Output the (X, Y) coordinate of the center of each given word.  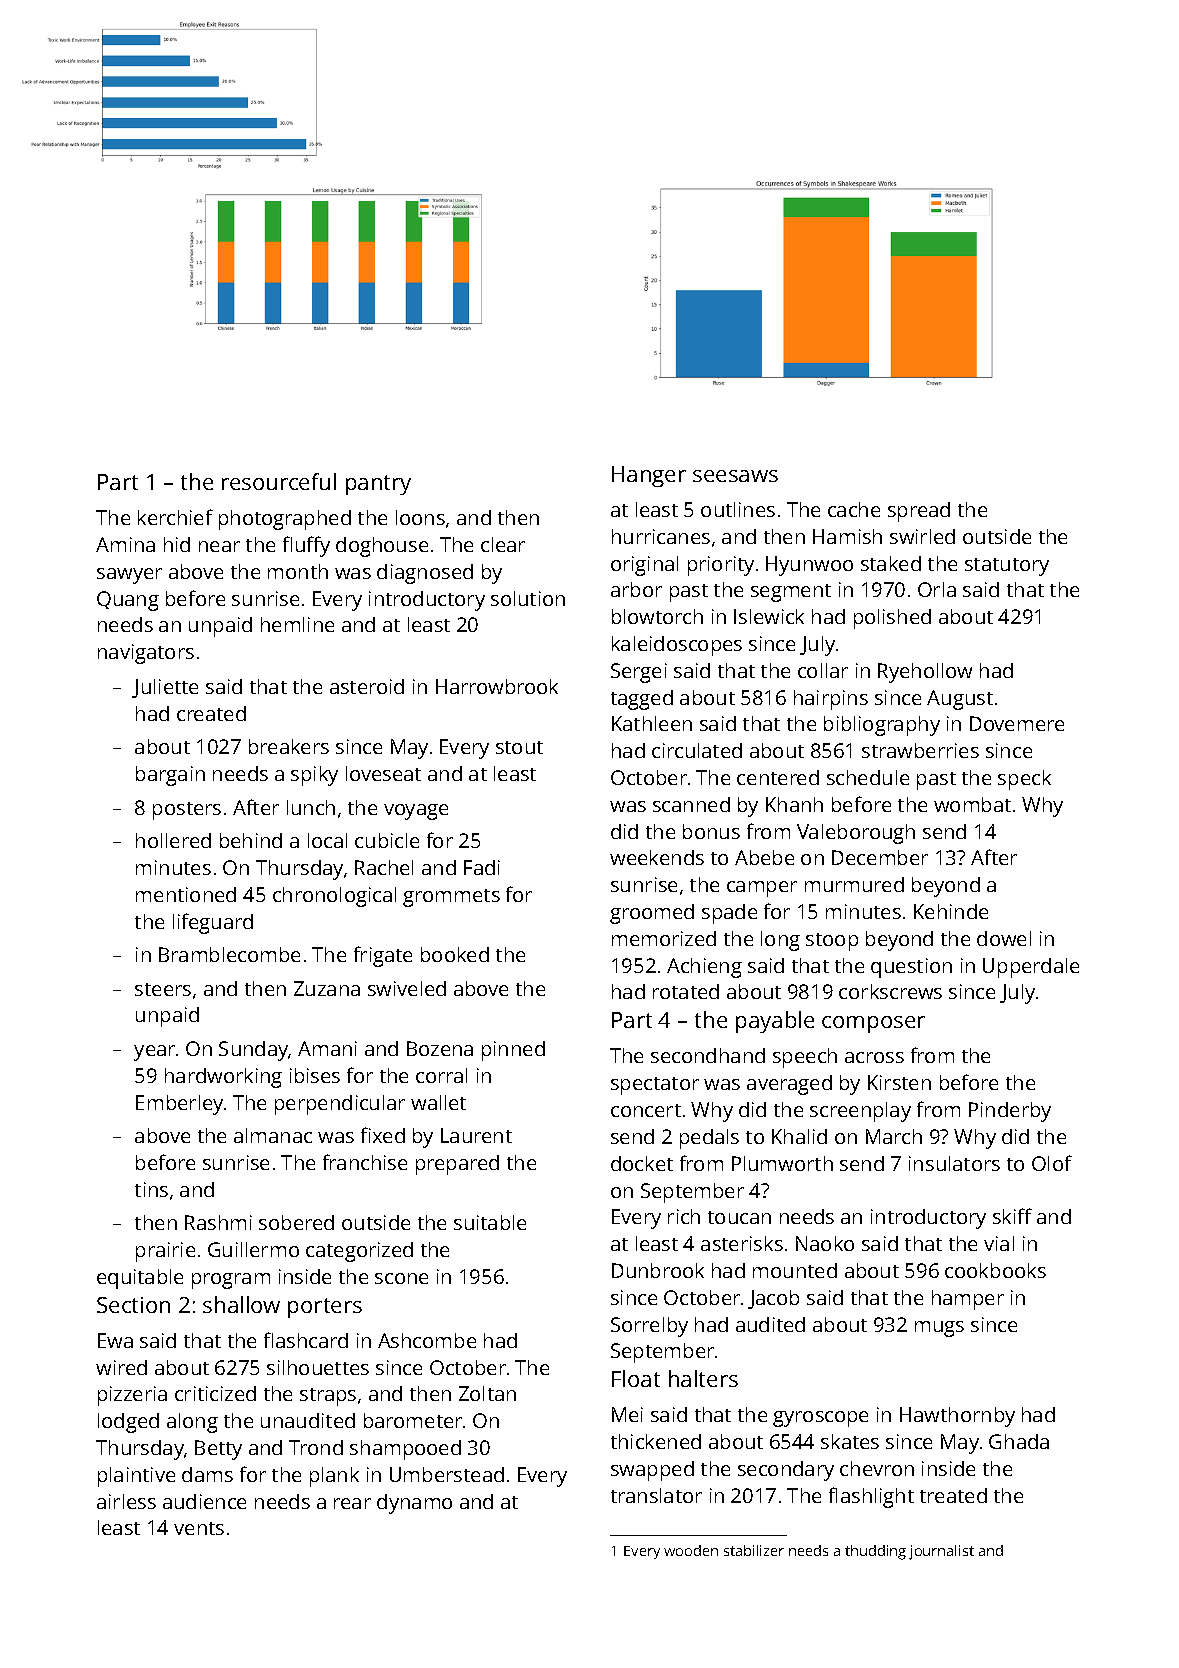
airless (126, 1501)
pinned (513, 1051)
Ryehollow (925, 673)
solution (528, 598)
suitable (490, 1222)
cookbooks (995, 1270)
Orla (937, 589)
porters (325, 1308)
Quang (128, 601)
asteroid (367, 686)
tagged (642, 700)
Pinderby (1010, 1112)
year (154, 1053)
